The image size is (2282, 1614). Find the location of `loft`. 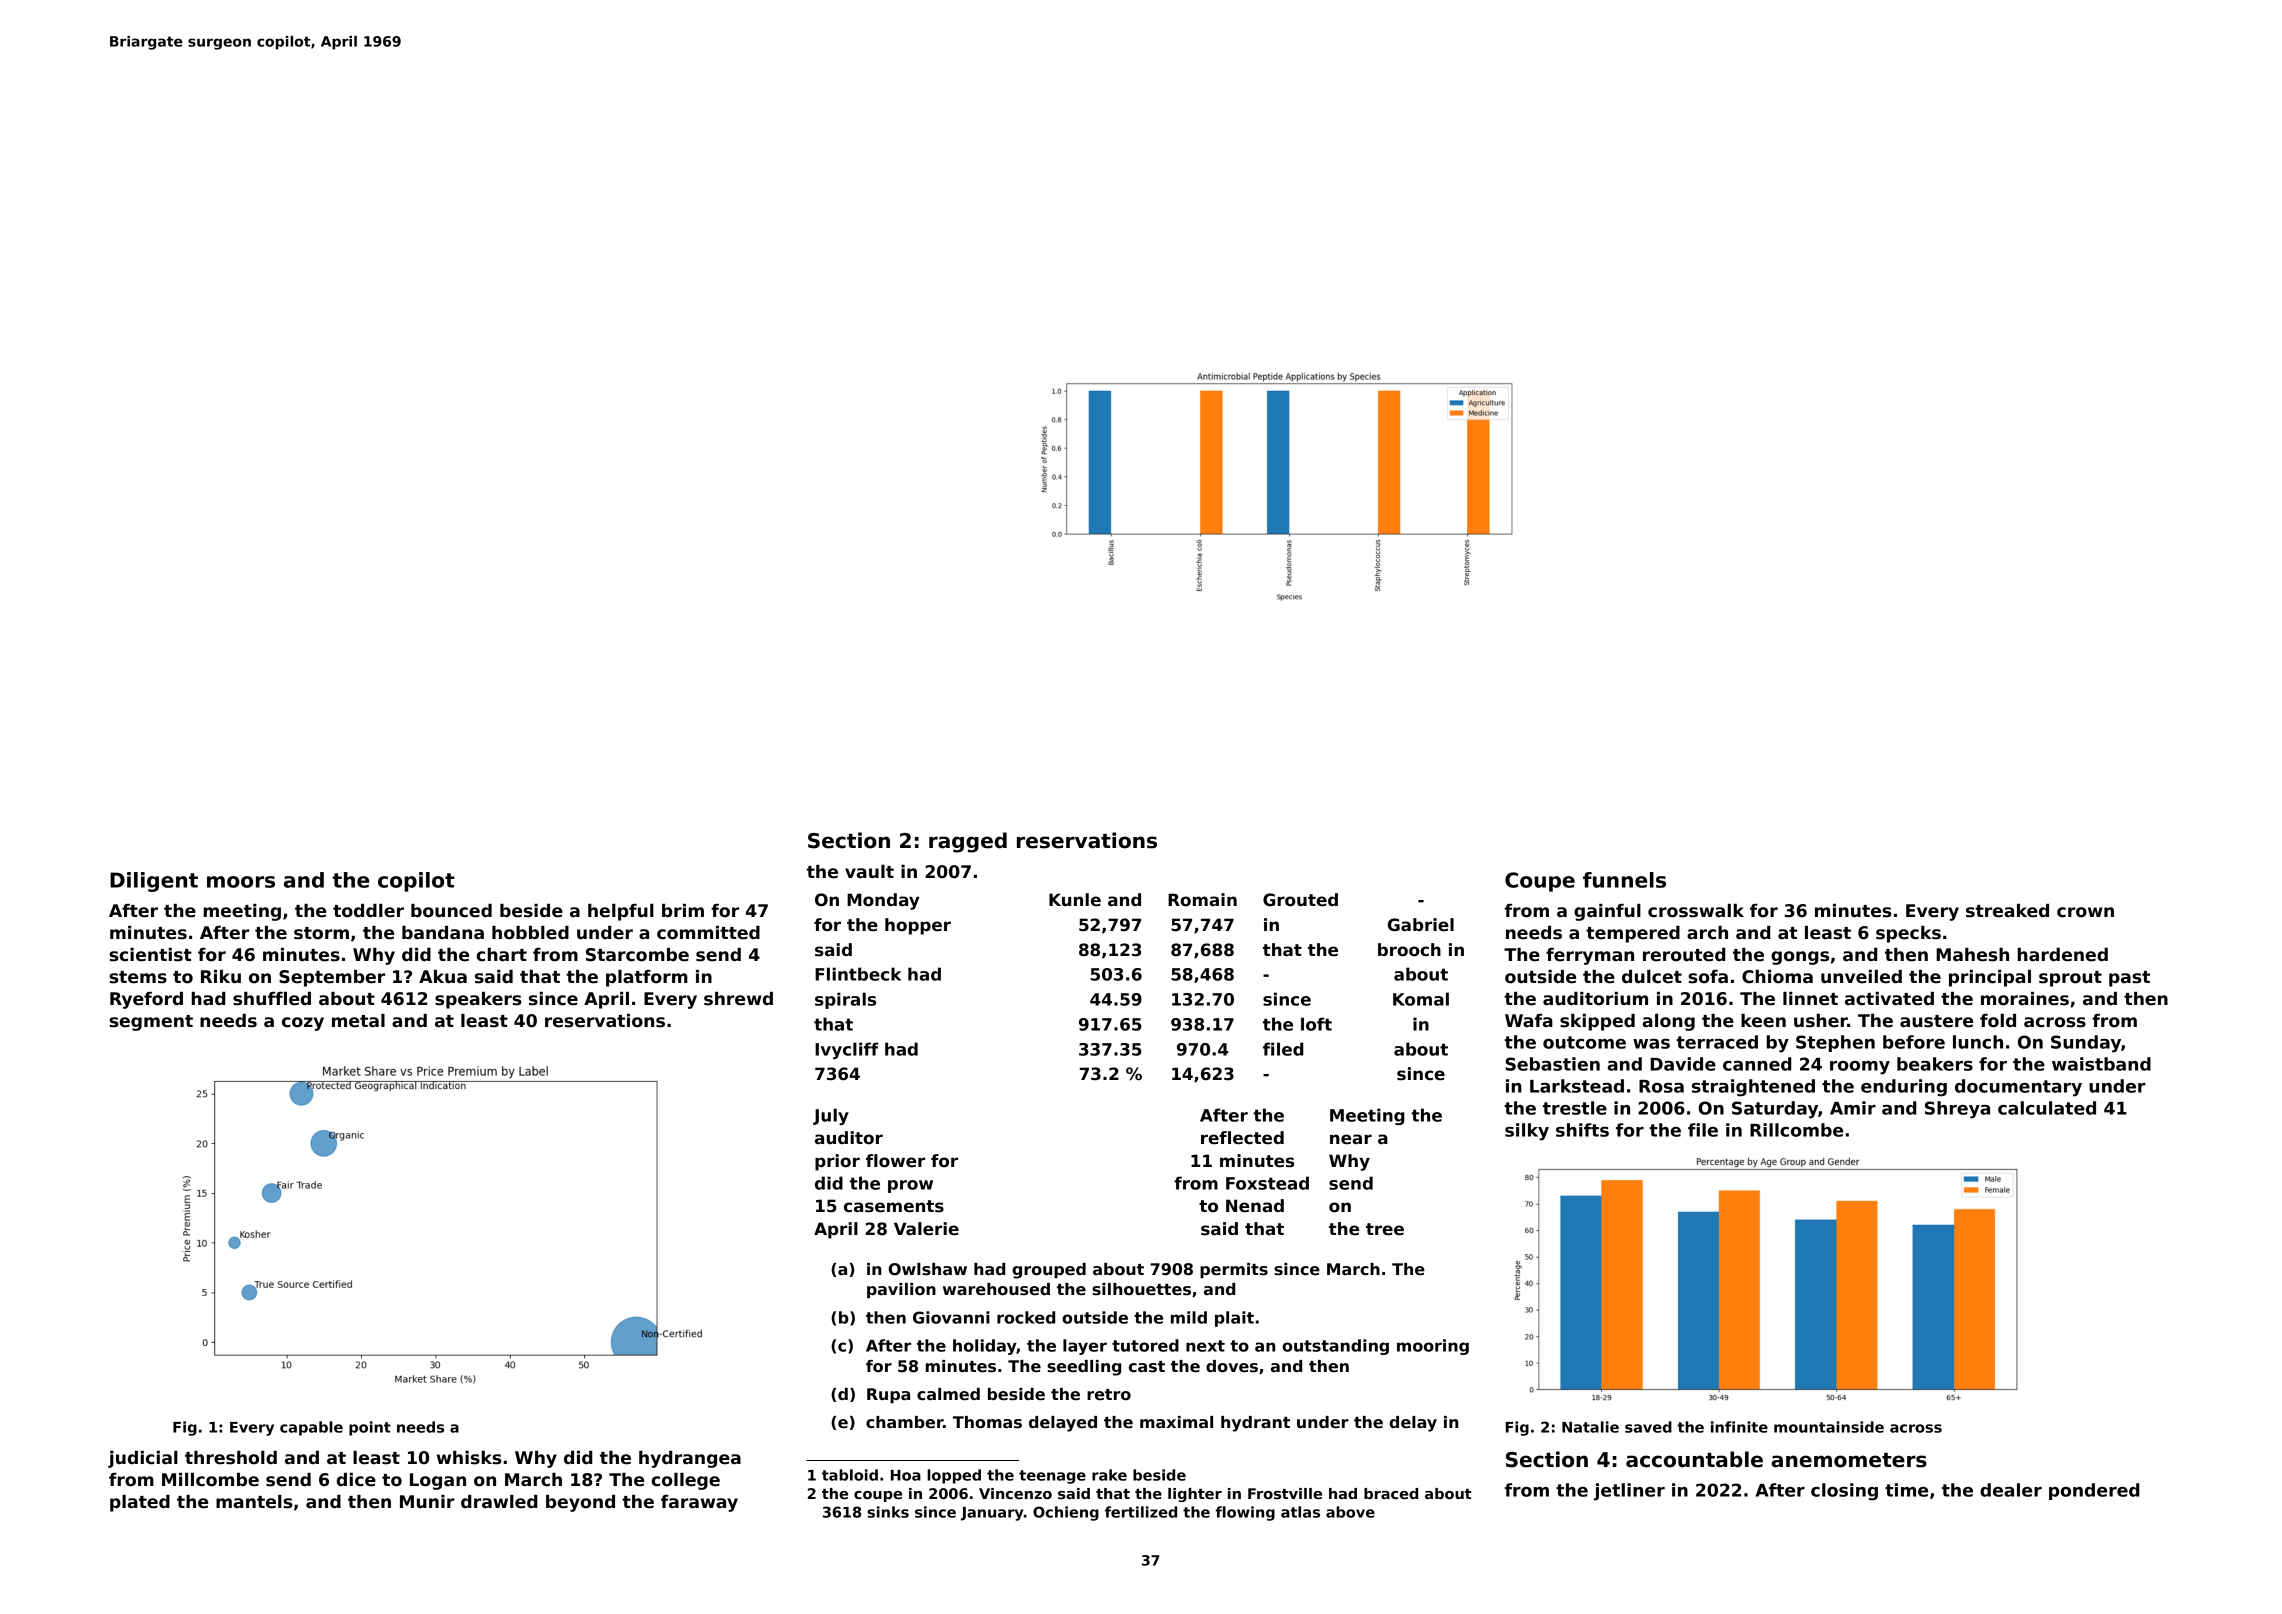

loft is located at coordinates (1316, 1024).
